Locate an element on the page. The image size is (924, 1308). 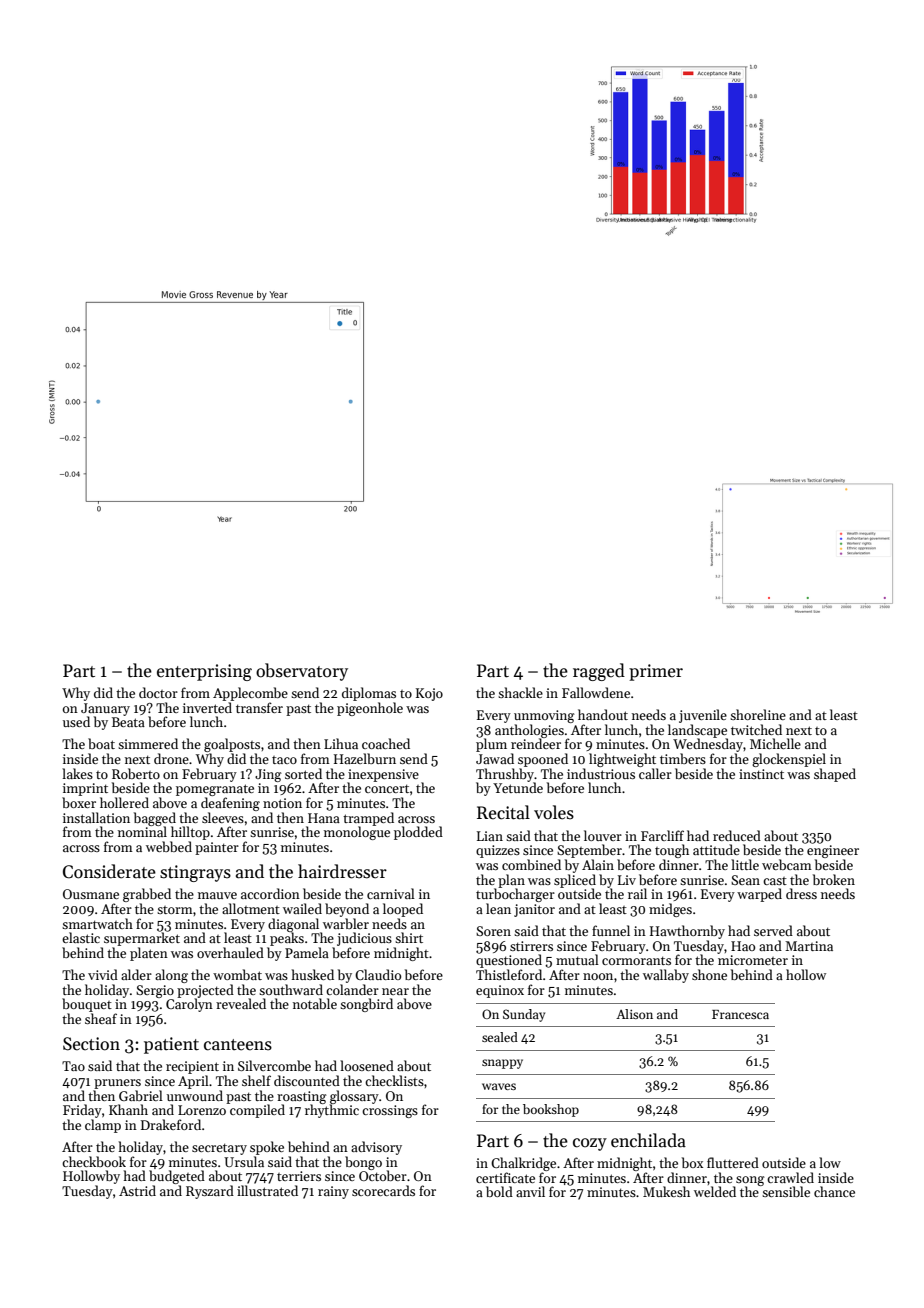
snappy is located at coordinates (502, 1064).
